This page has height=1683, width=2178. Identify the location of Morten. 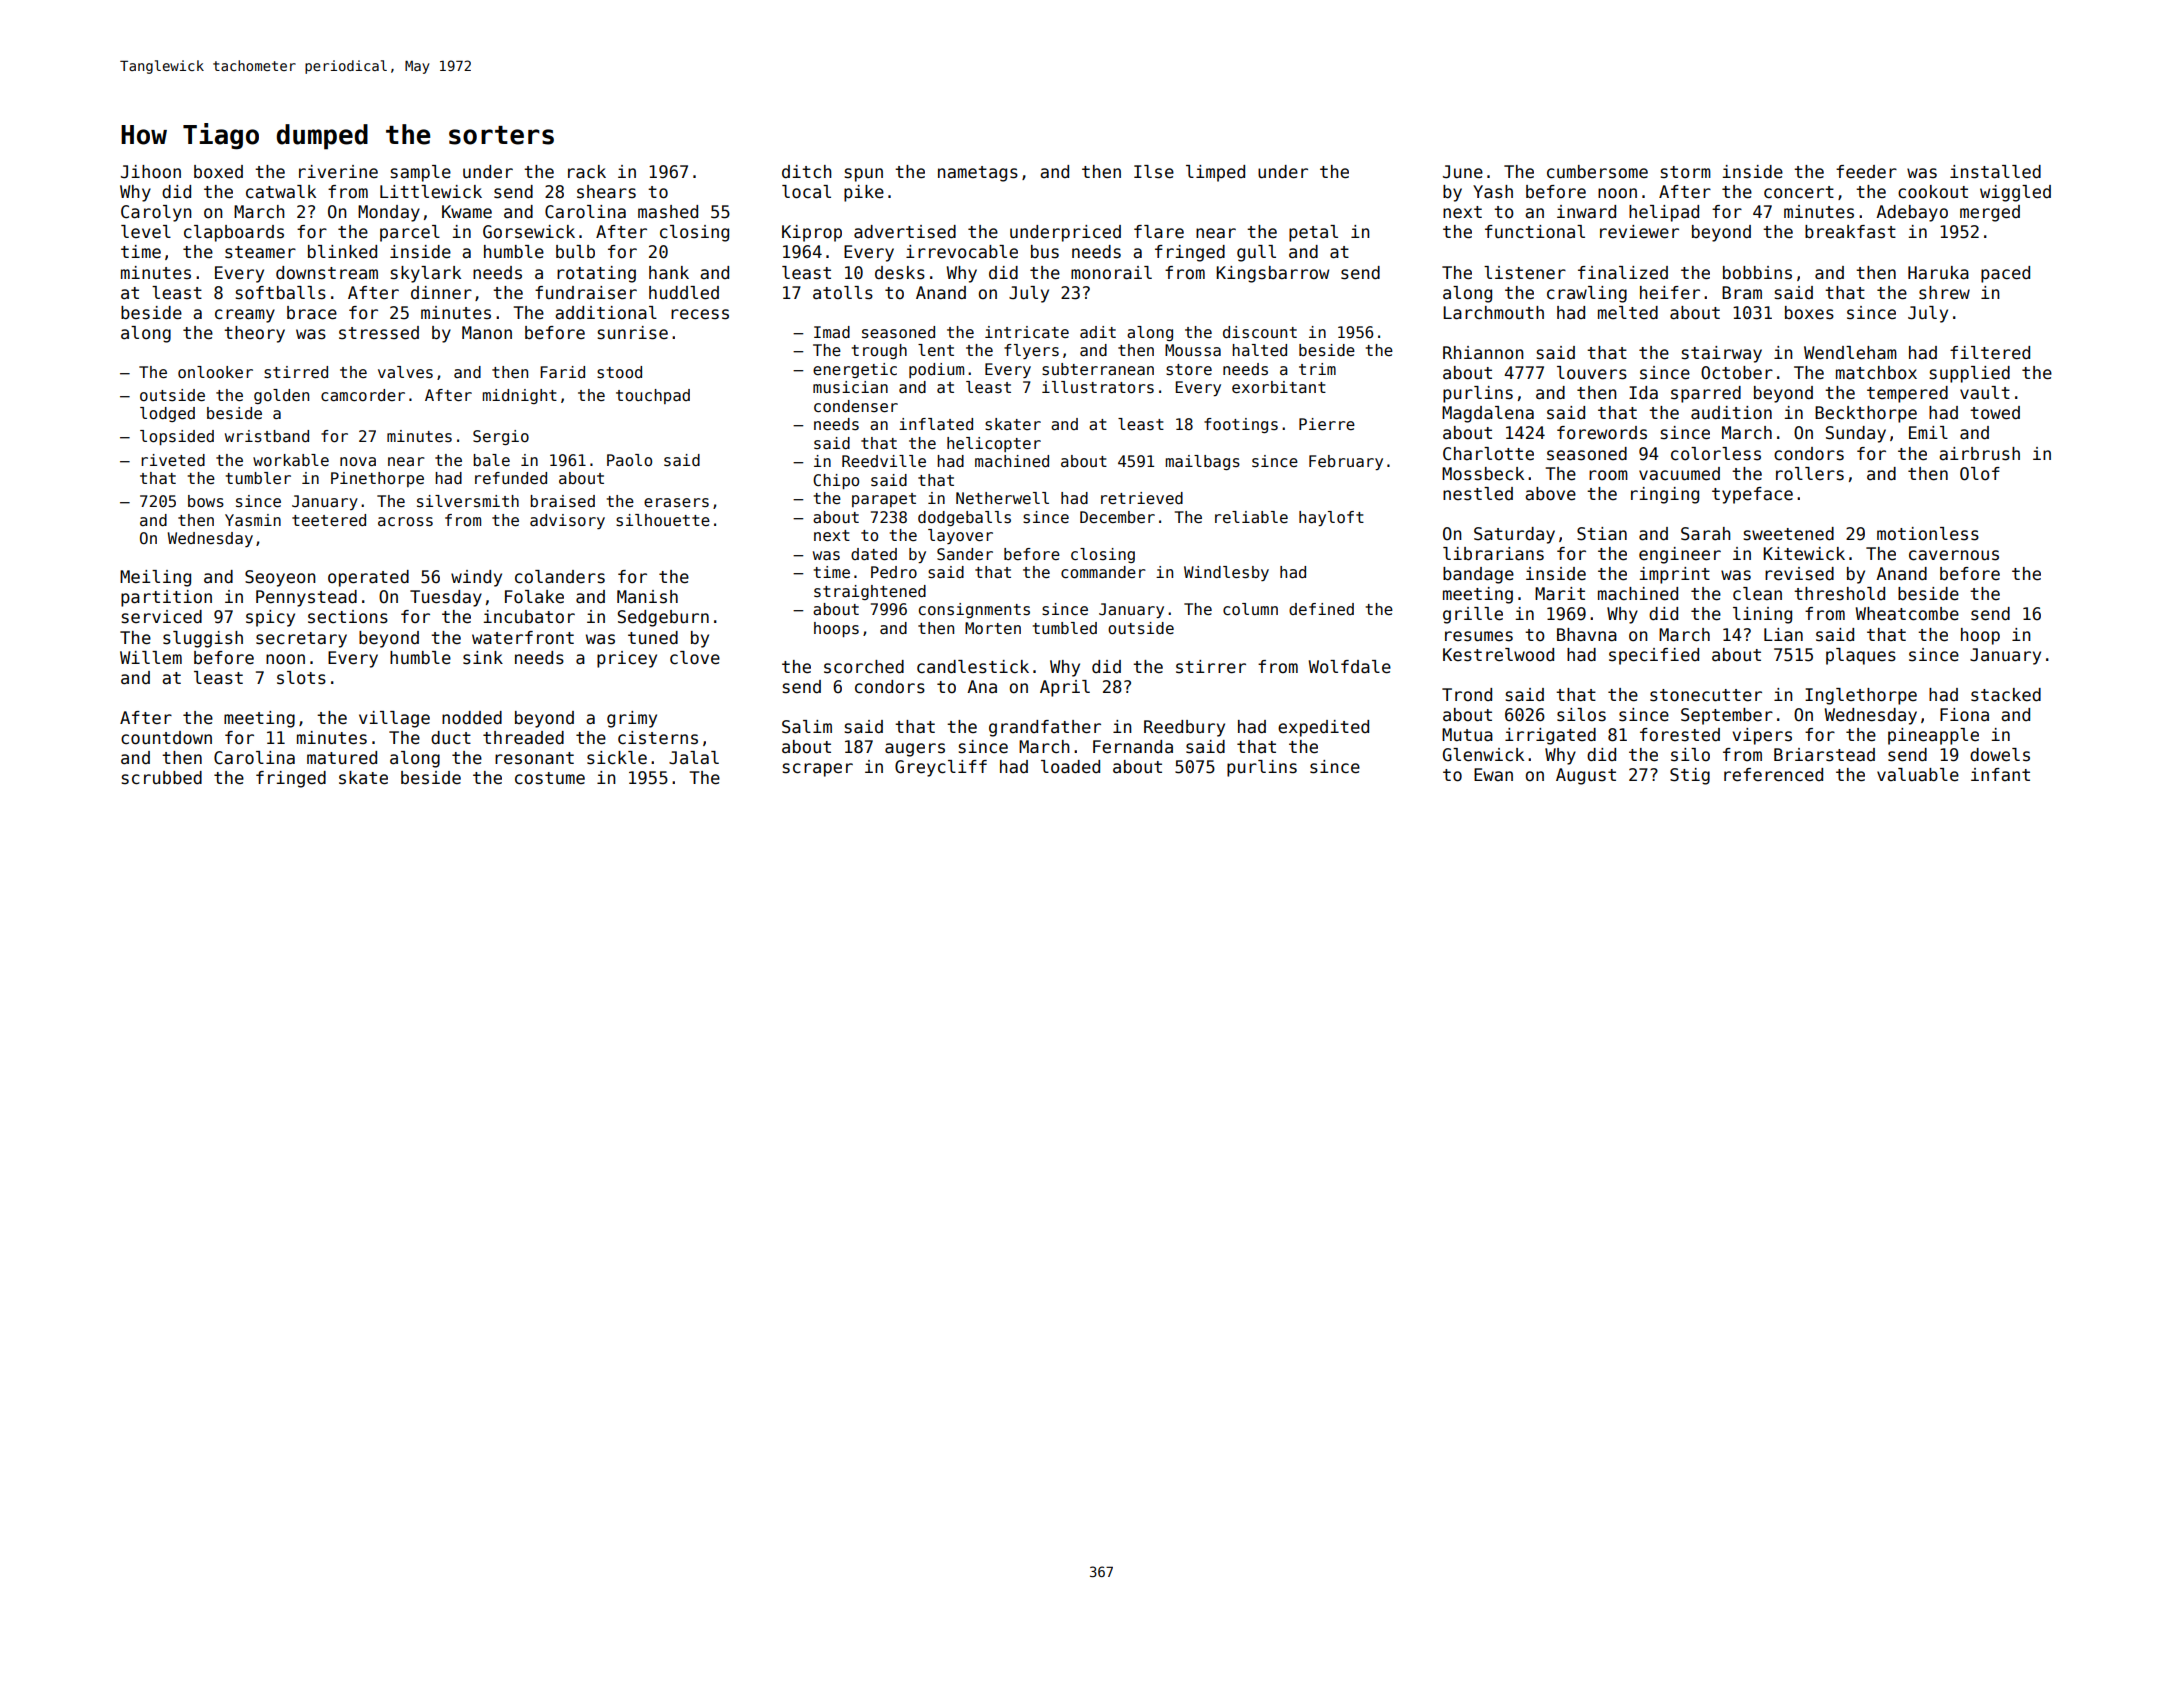
(993, 628).
